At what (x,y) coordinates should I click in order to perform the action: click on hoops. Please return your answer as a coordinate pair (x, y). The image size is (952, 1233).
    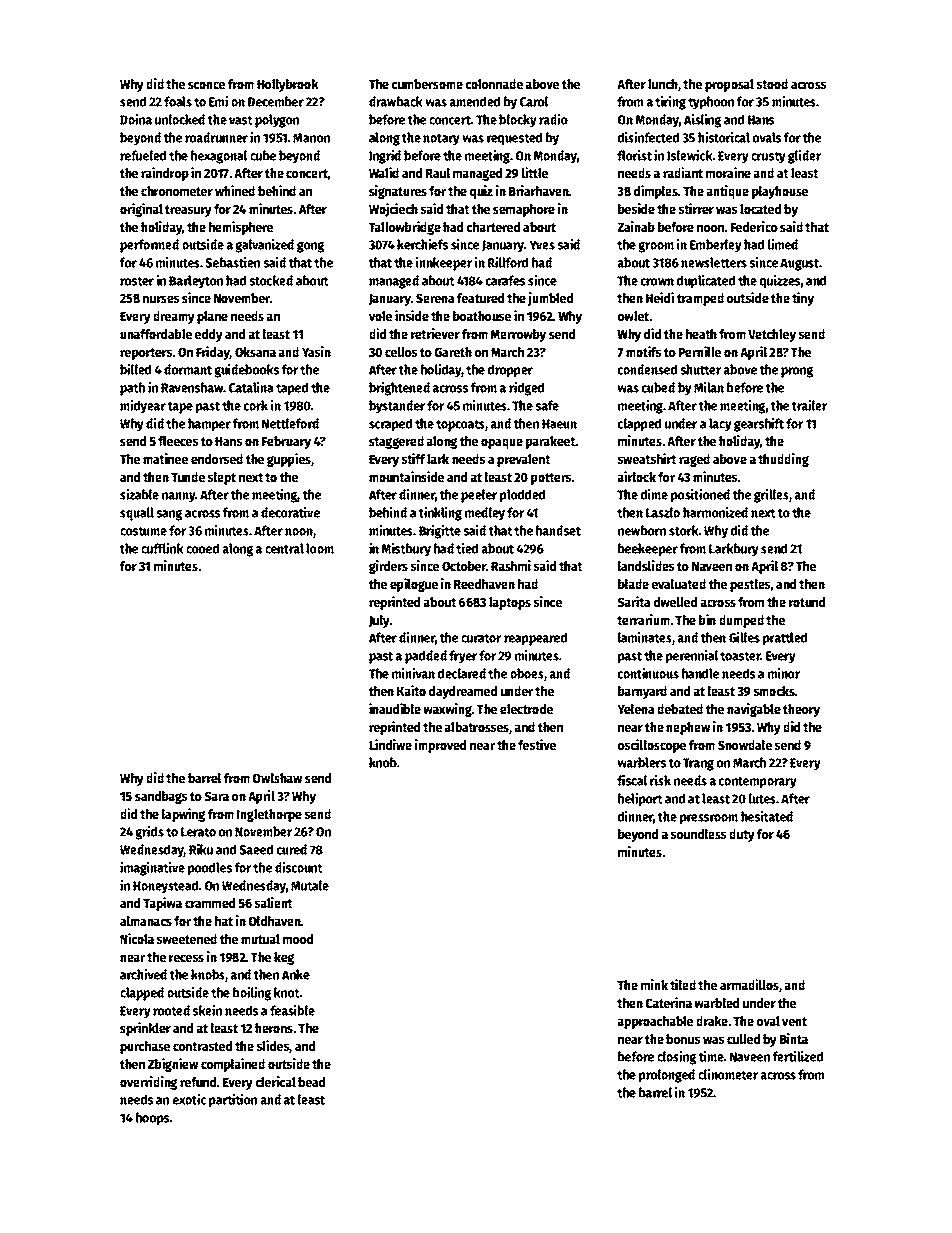
    Looking at the image, I should click on (152, 1119).
